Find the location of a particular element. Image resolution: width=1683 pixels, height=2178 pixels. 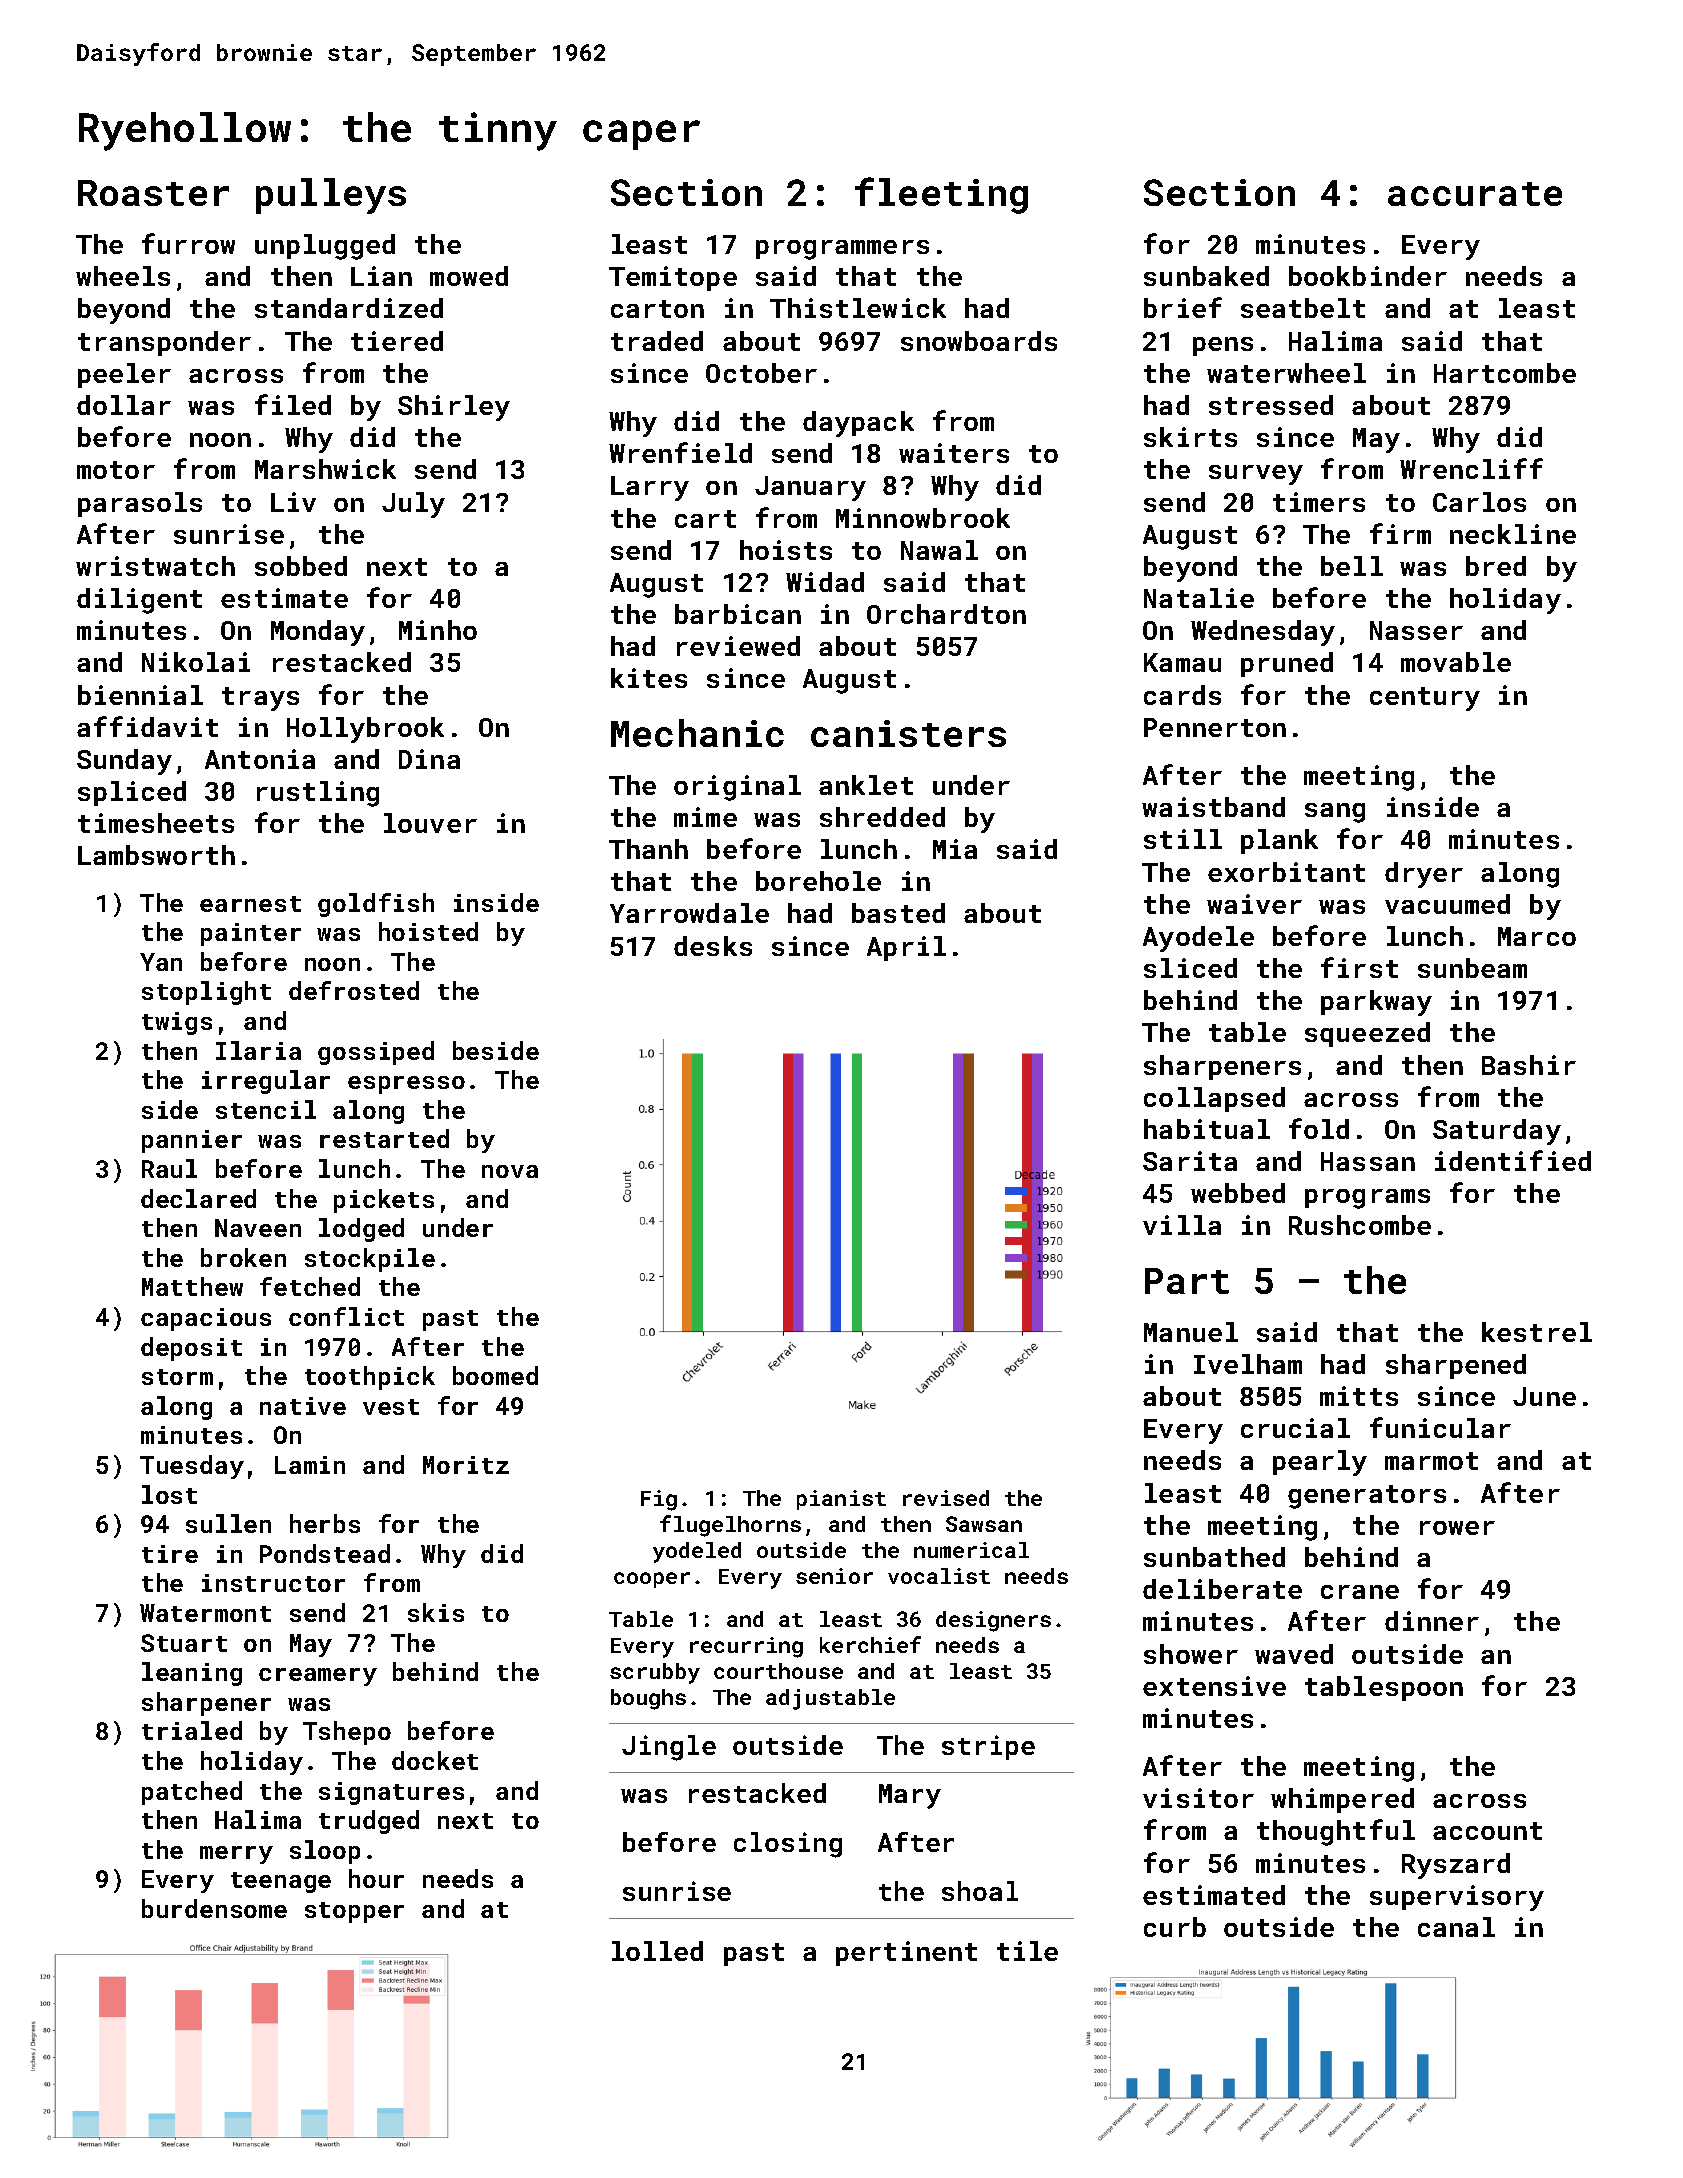

Sawsan is located at coordinates (984, 1524).
